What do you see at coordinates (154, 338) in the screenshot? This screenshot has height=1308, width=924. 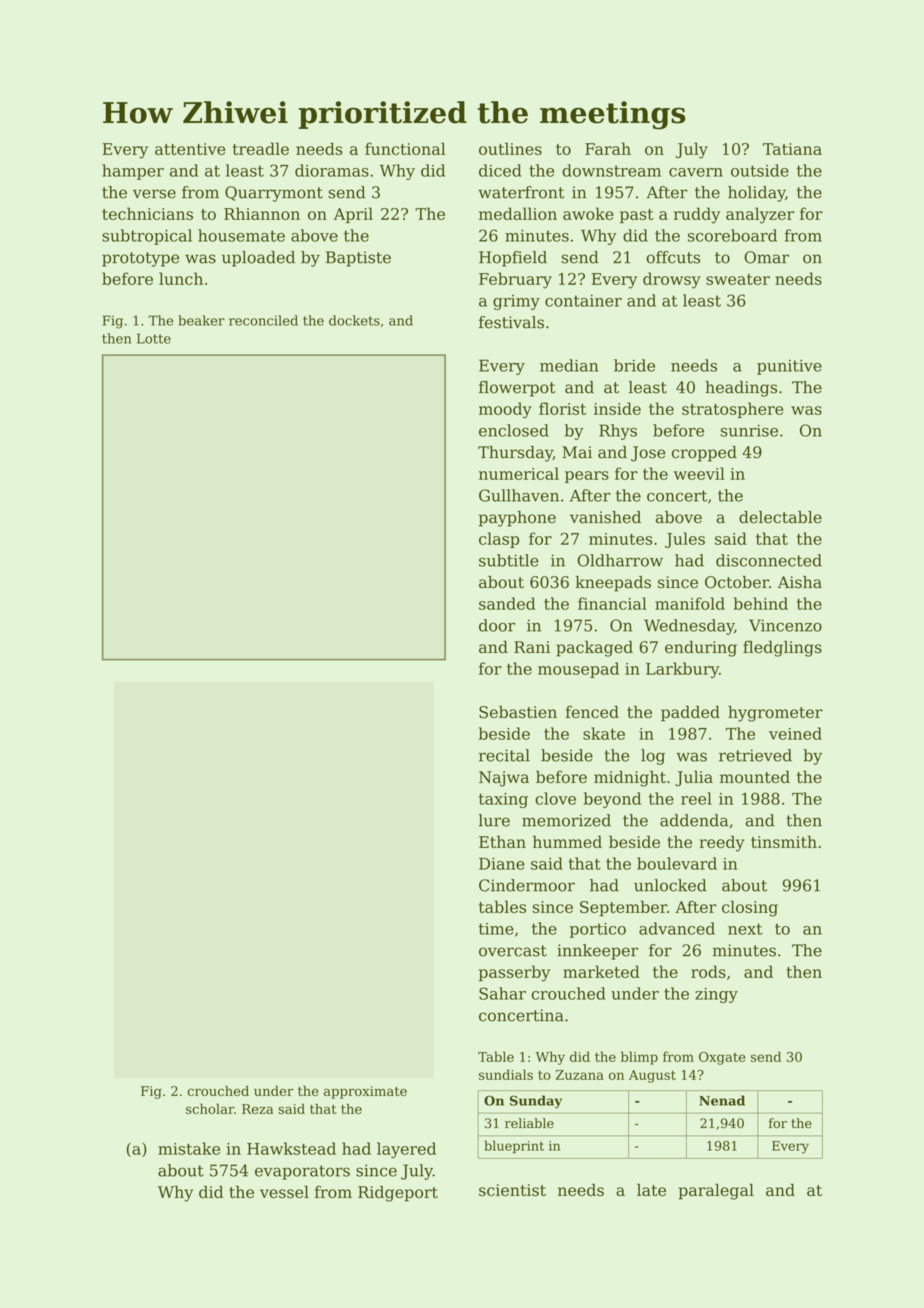 I see `Lotte` at bounding box center [154, 338].
